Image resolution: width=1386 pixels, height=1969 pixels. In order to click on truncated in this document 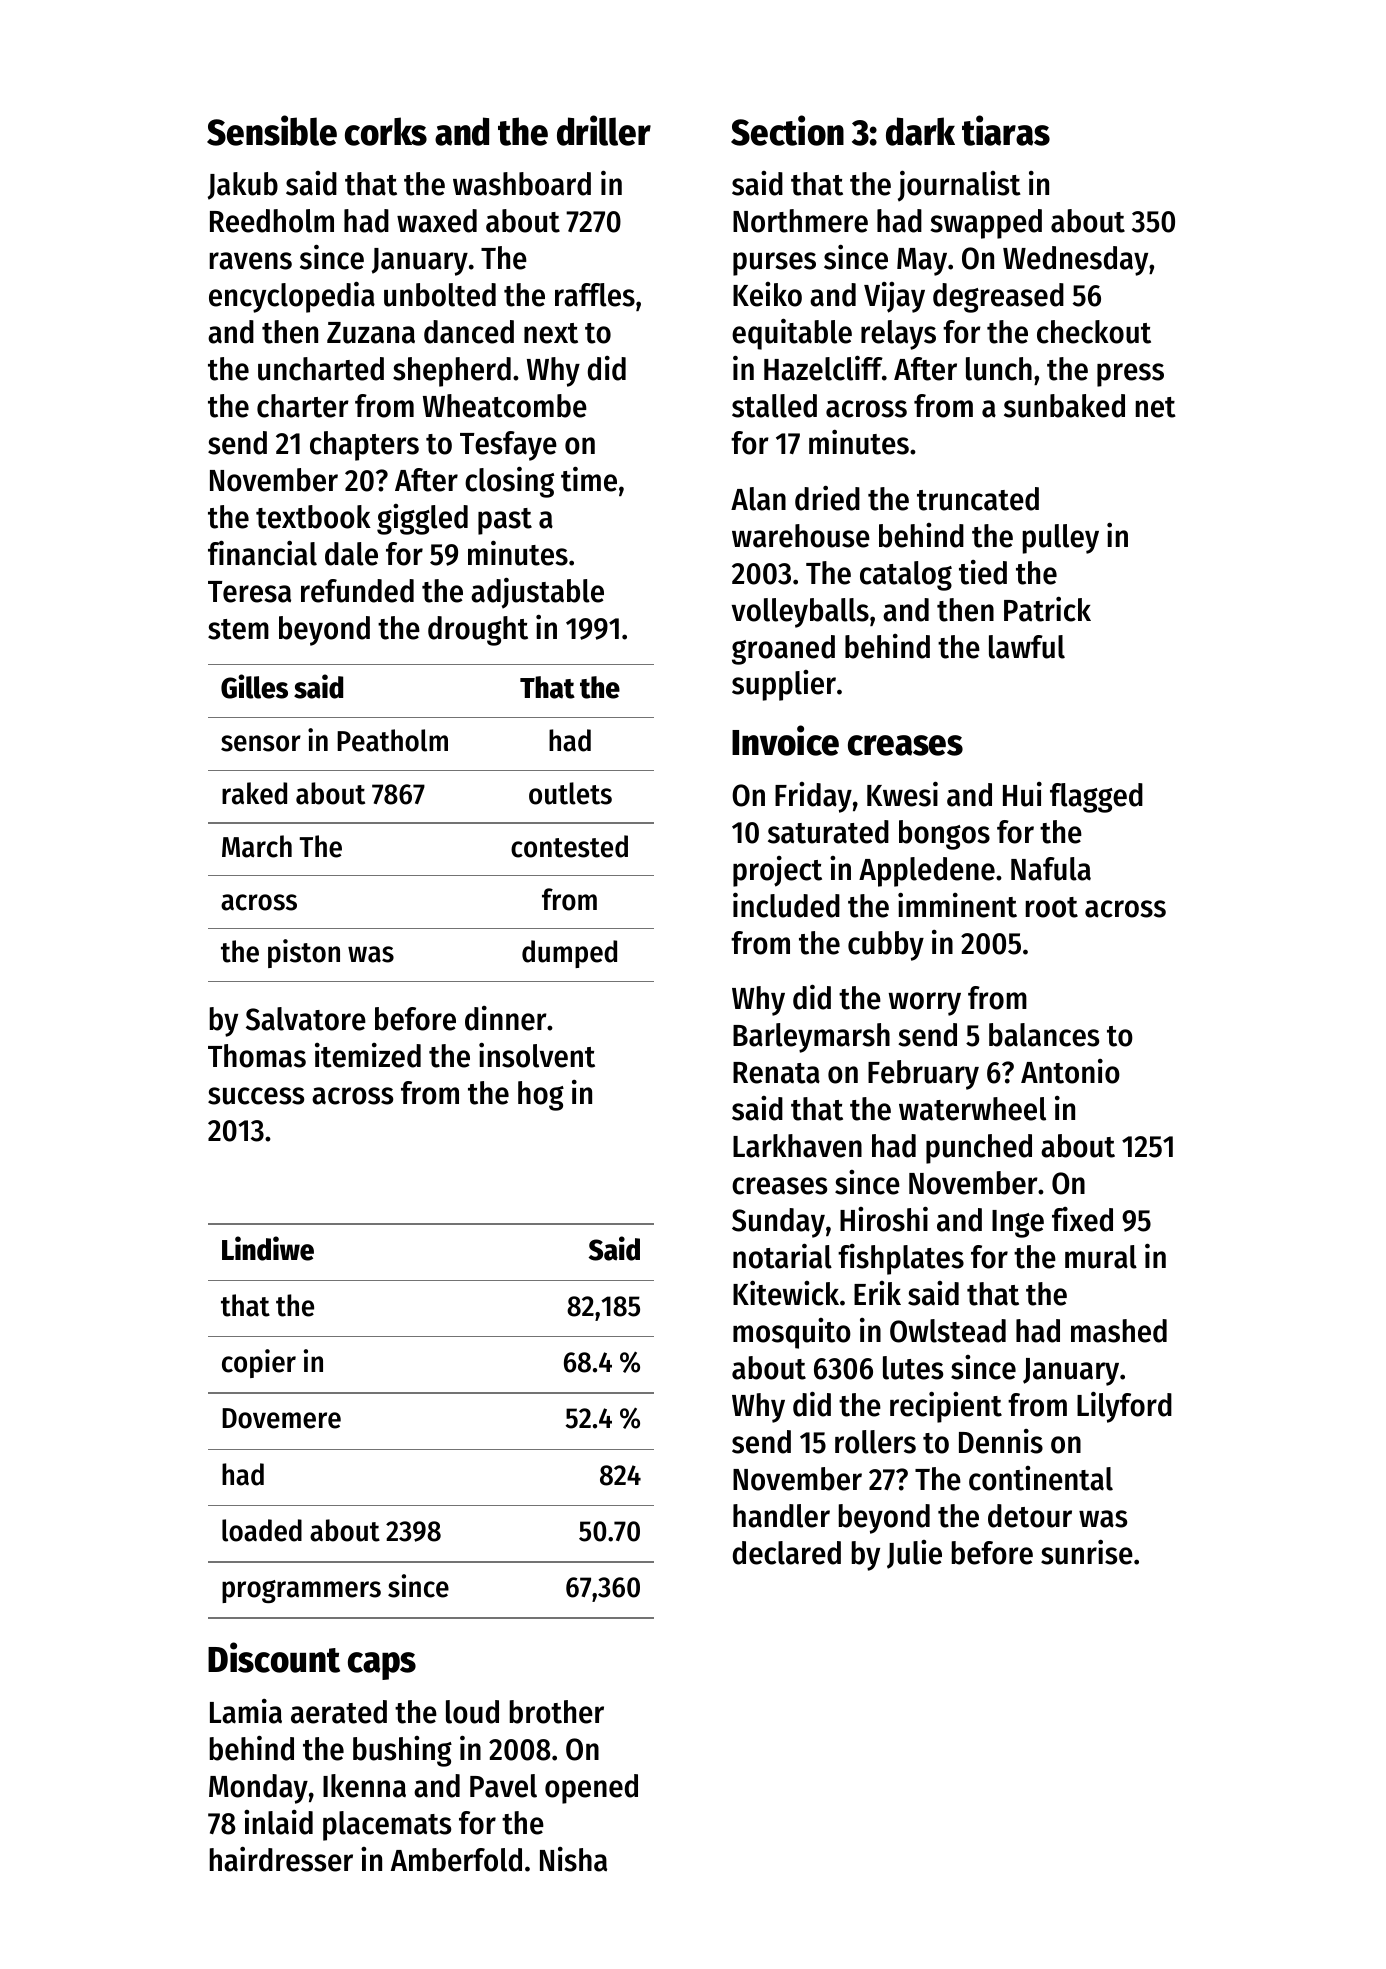, I will do `click(978, 499)`.
